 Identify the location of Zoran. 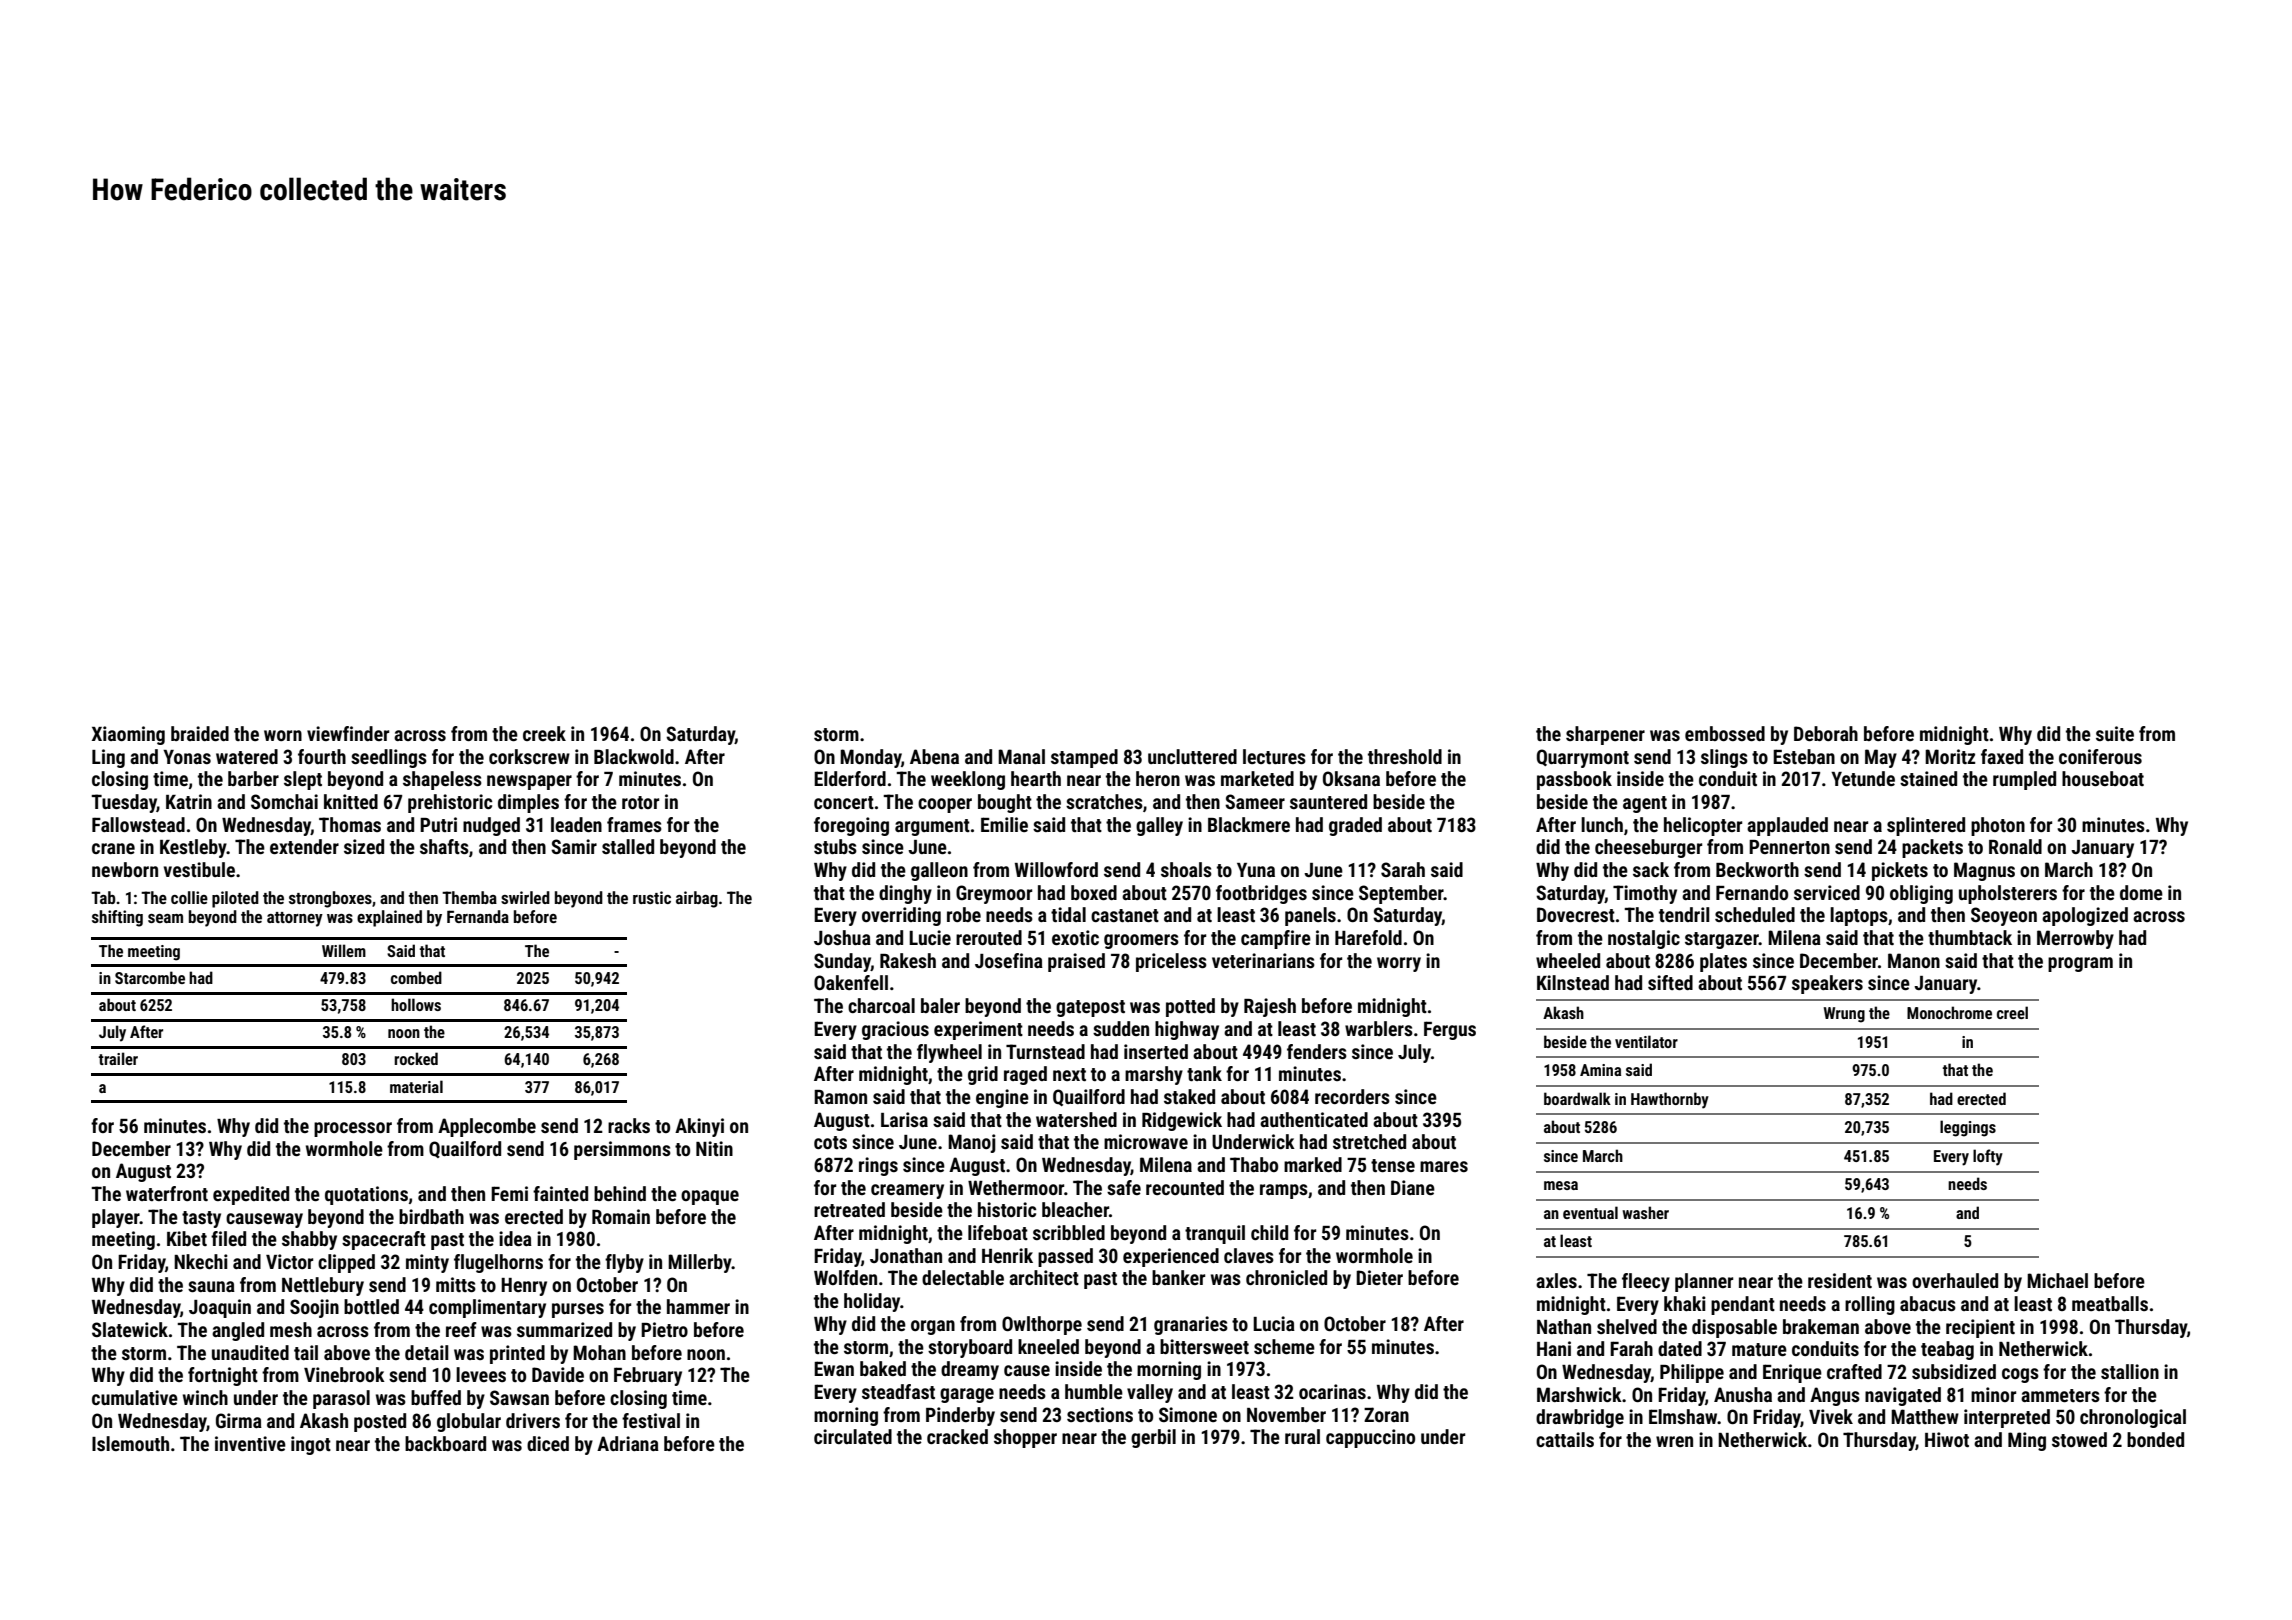
(1386, 1414).
